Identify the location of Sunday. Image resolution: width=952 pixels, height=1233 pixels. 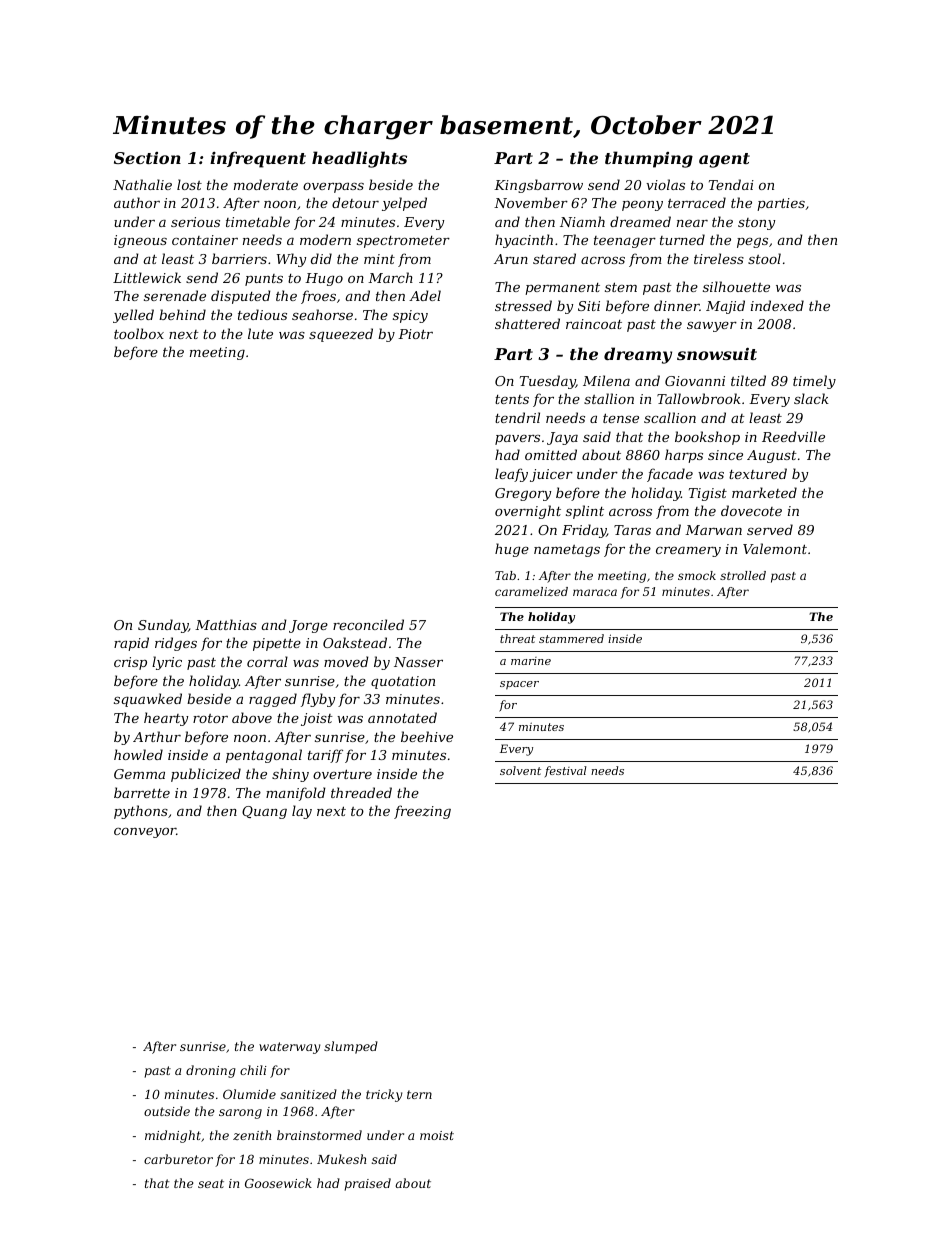
(163, 626).
